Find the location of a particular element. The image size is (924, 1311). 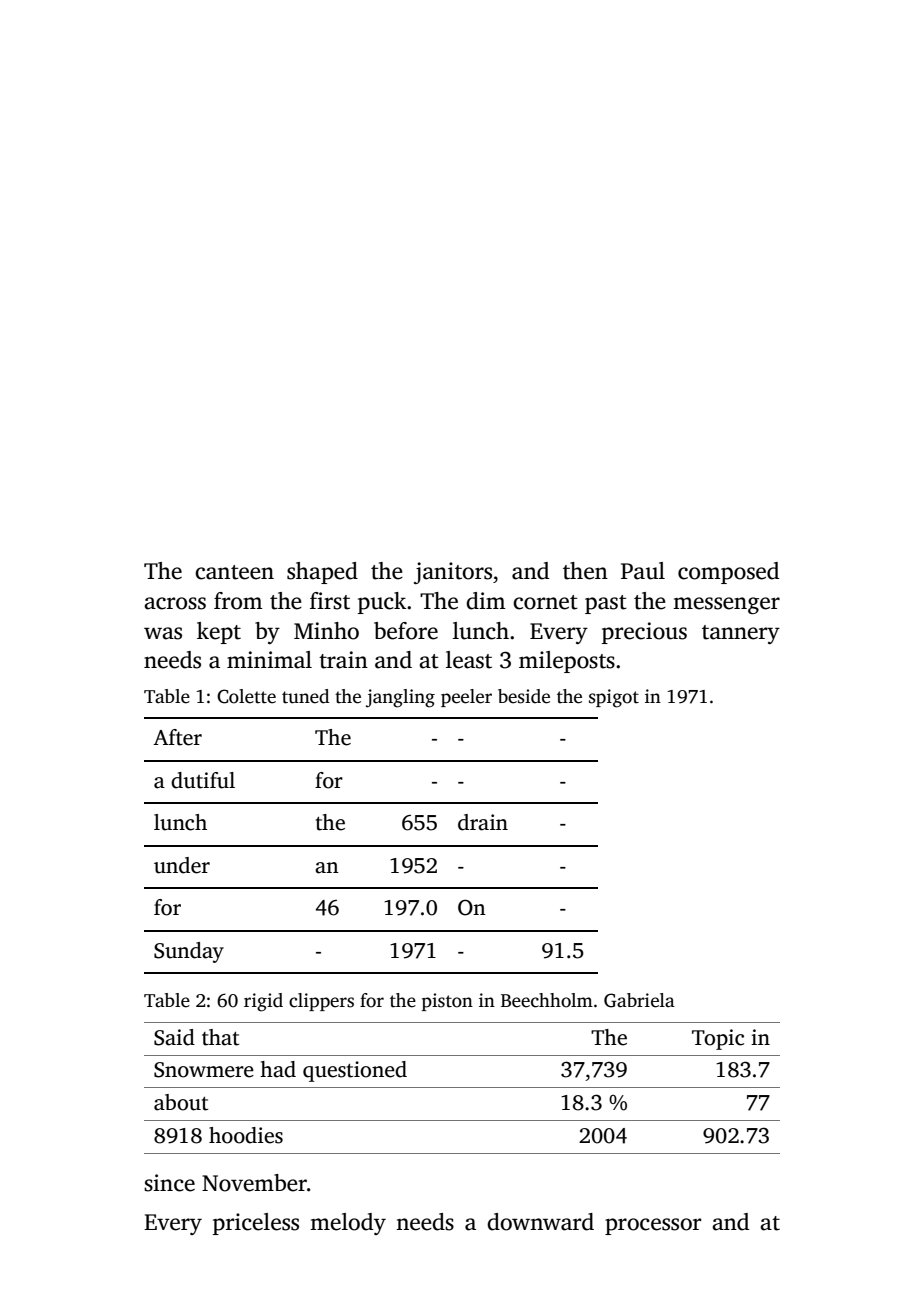

janitors is located at coordinates (453, 573).
